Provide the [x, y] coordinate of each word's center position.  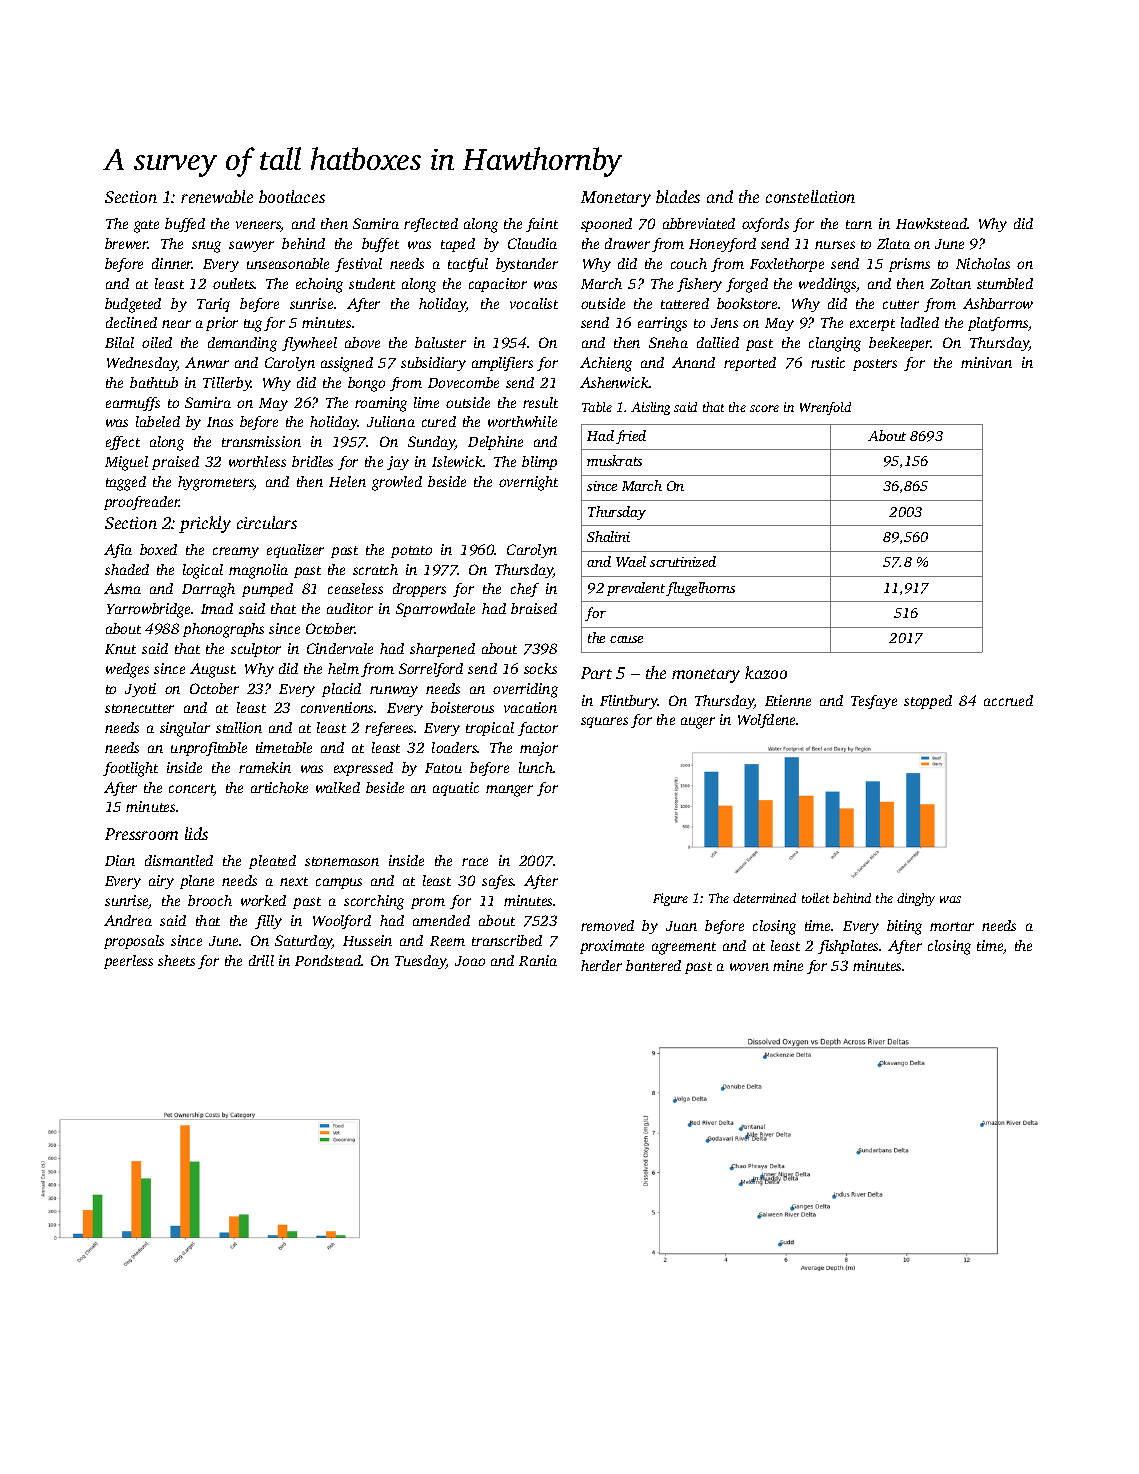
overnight [528, 483]
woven [749, 967]
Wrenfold [825, 408]
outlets [234, 283]
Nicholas [983, 263]
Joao [470, 961]
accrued [1008, 700]
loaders [455, 747]
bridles [312, 461]
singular [185, 729]
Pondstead [328, 960]
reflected [431, 225]
